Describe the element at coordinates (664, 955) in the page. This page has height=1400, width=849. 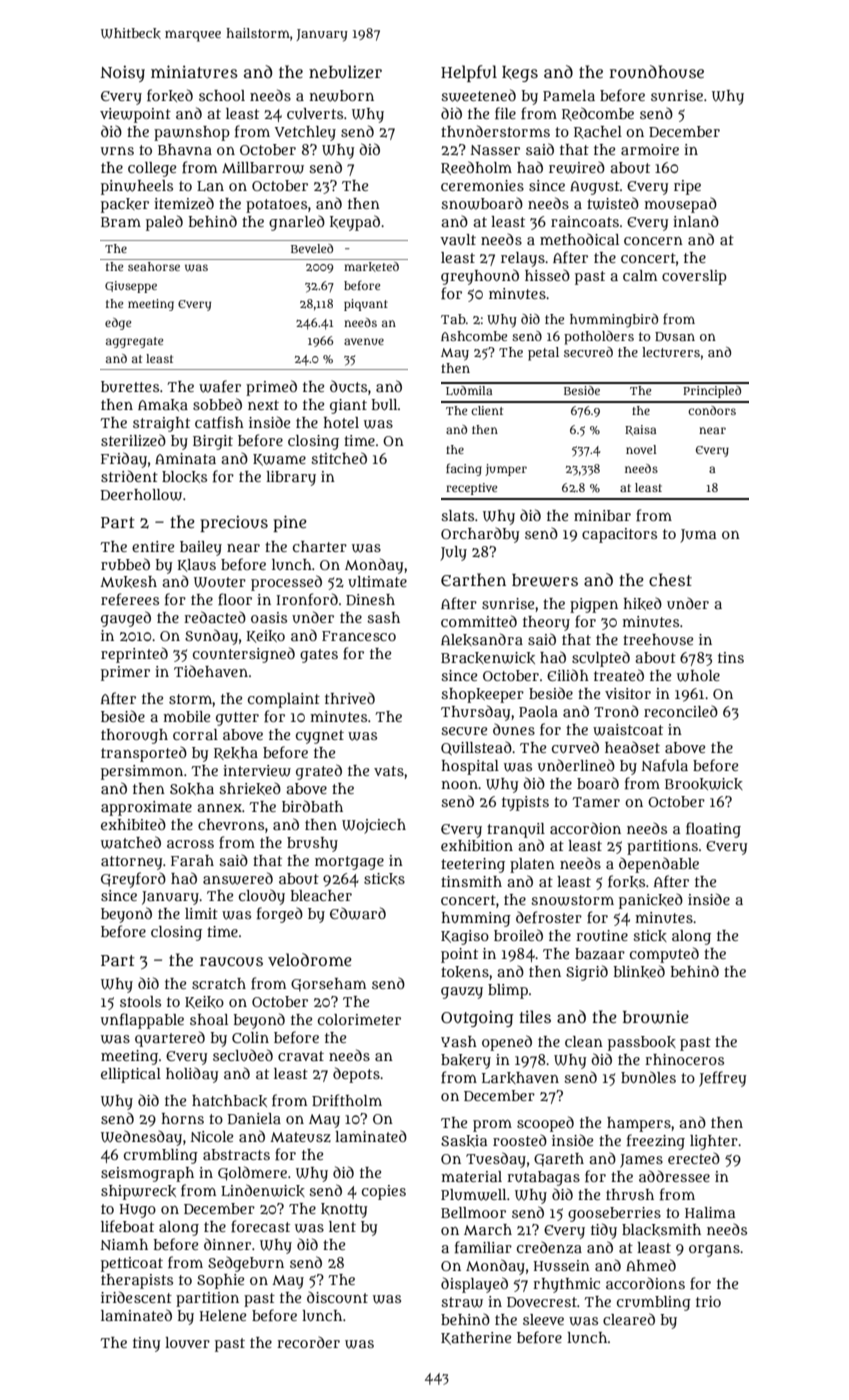
I see `computed` at that location.
